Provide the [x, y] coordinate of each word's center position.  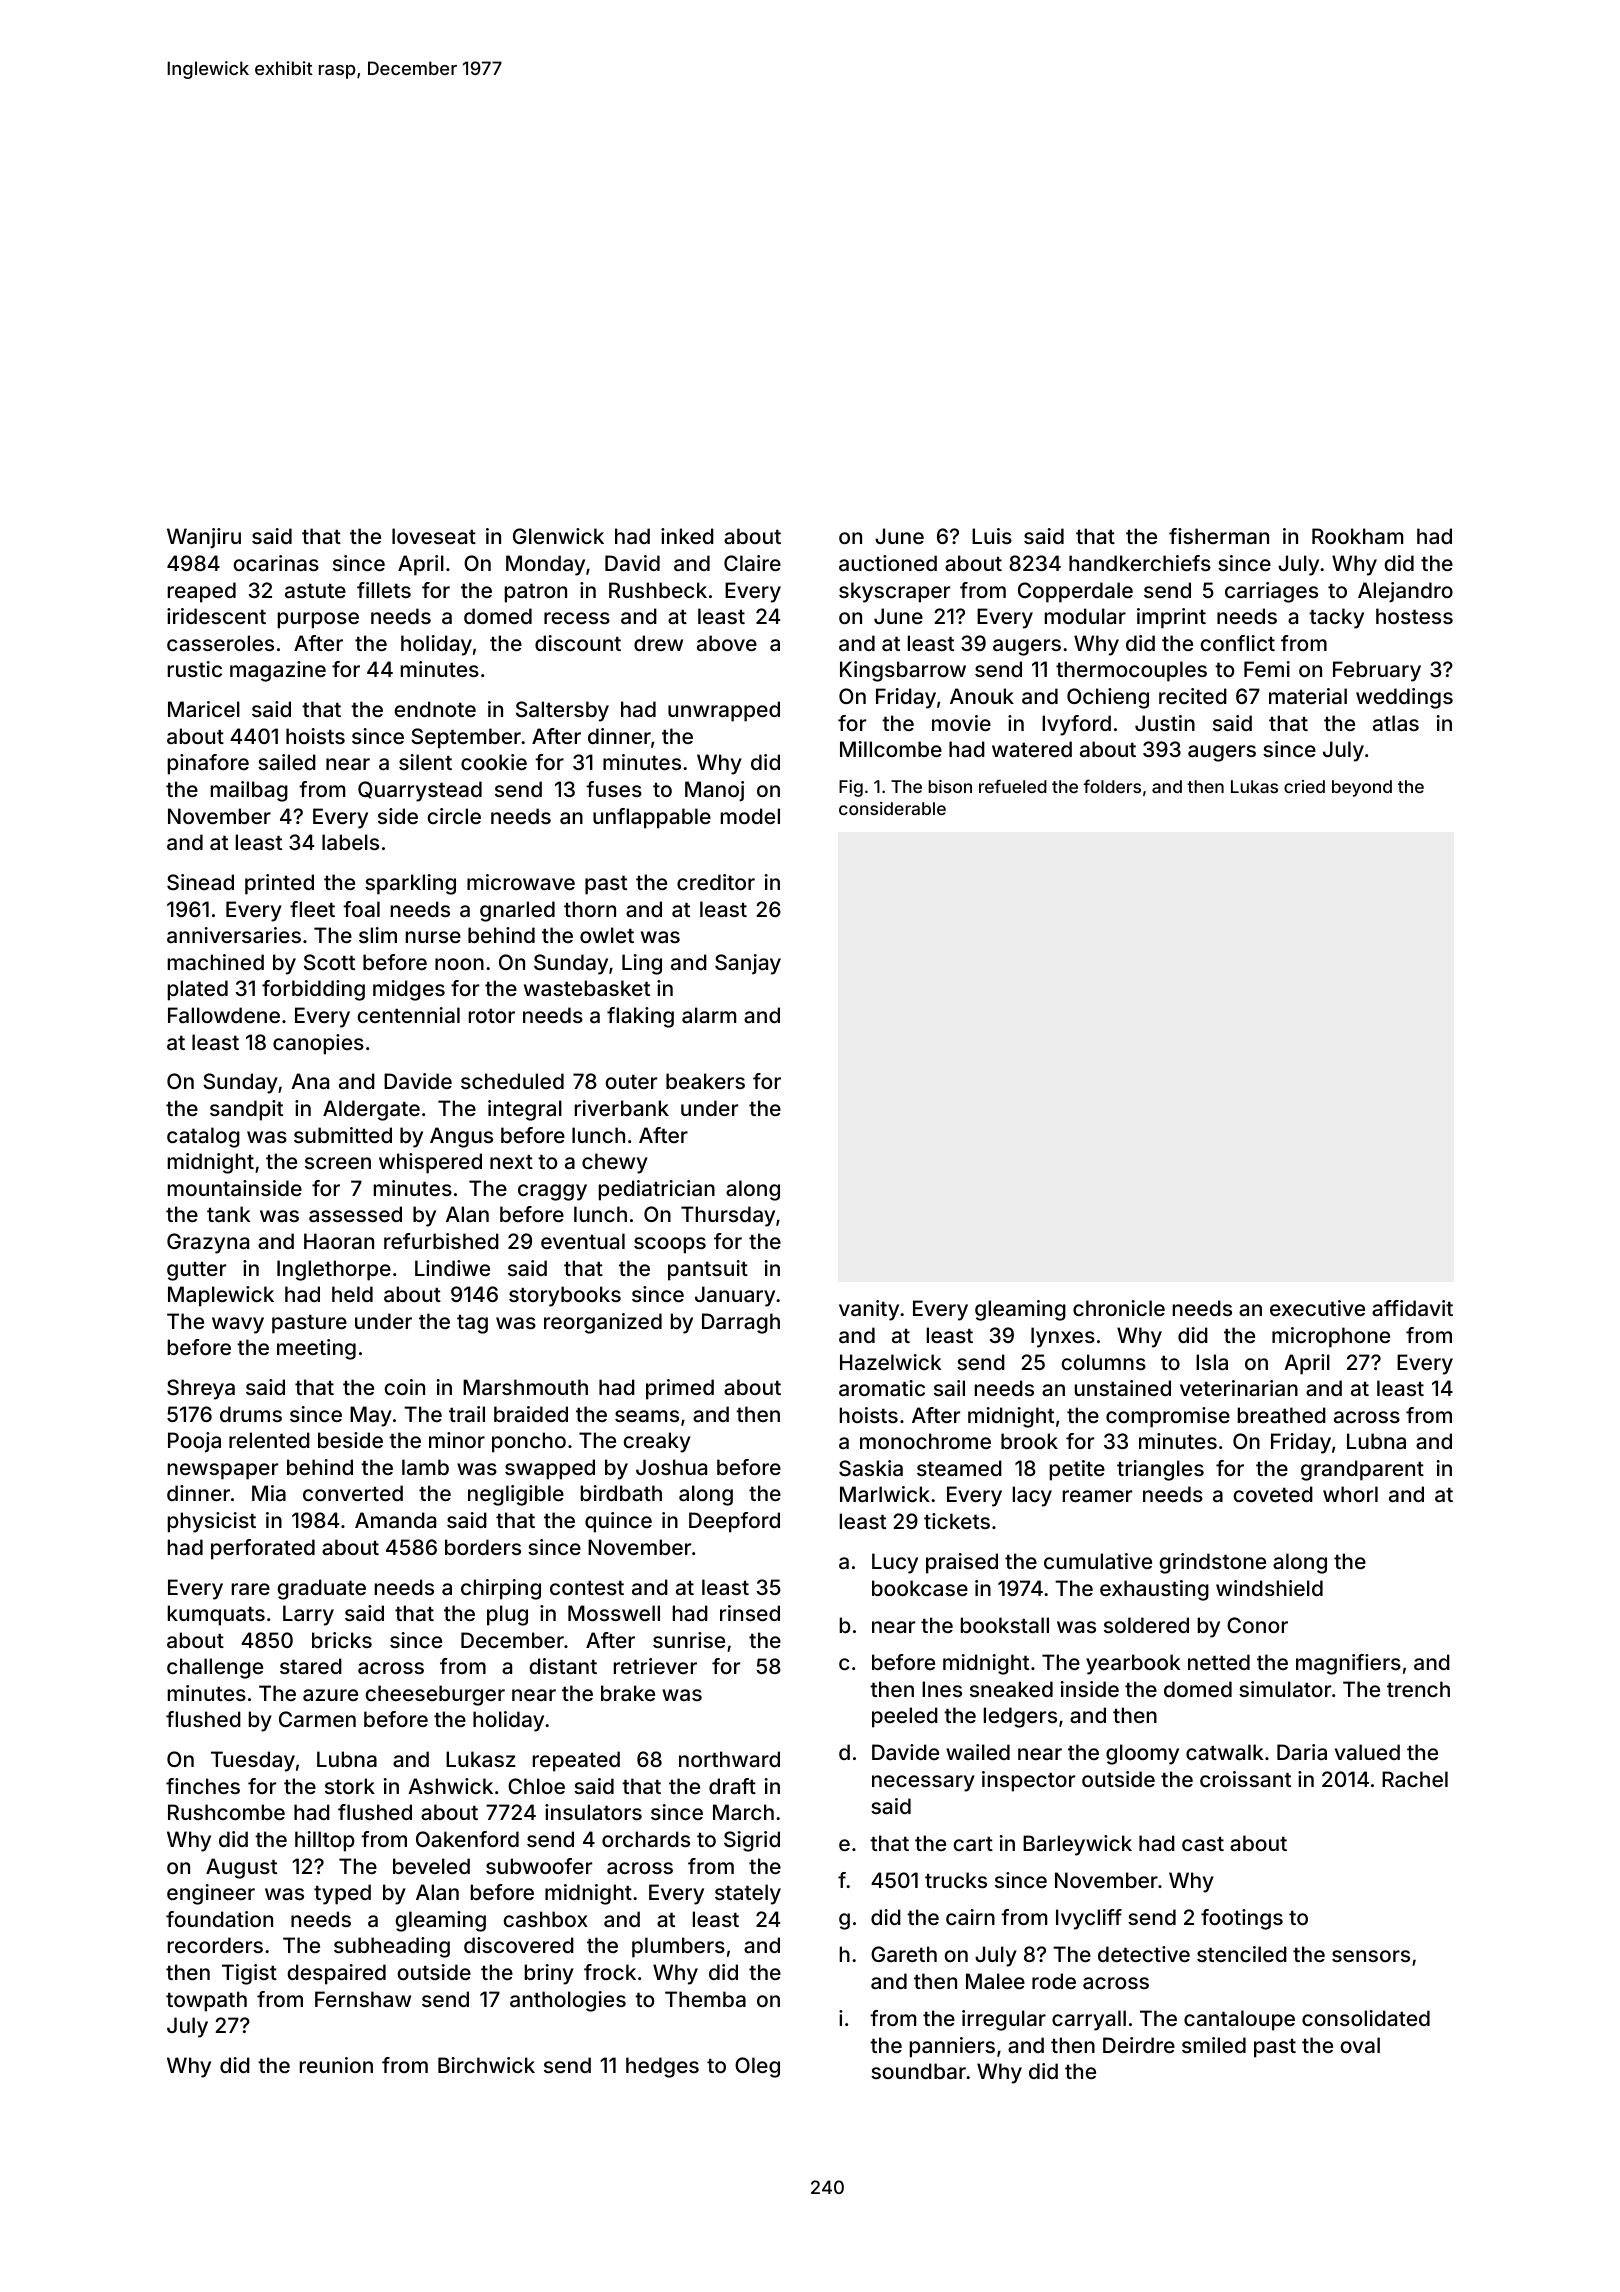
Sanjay [748, 964]
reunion [336, 2065]
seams [647, 1416]
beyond [1362, 788]
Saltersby [562, 711]
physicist [212, 1522]
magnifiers [1348, 1664]
